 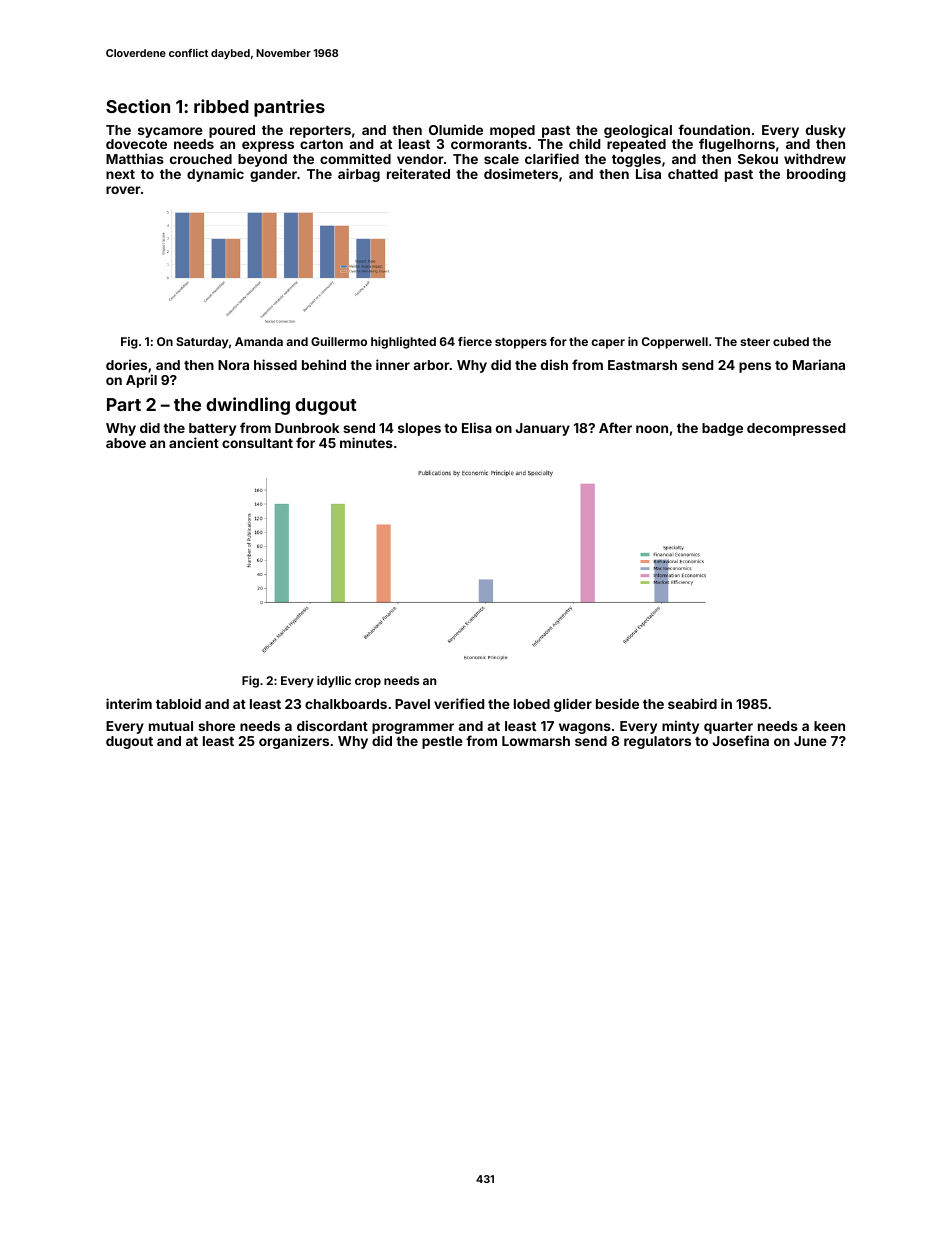 What do you see at coordinates (366, 442) in the document?
I see `minutes` at bounding box center [366, 442].
